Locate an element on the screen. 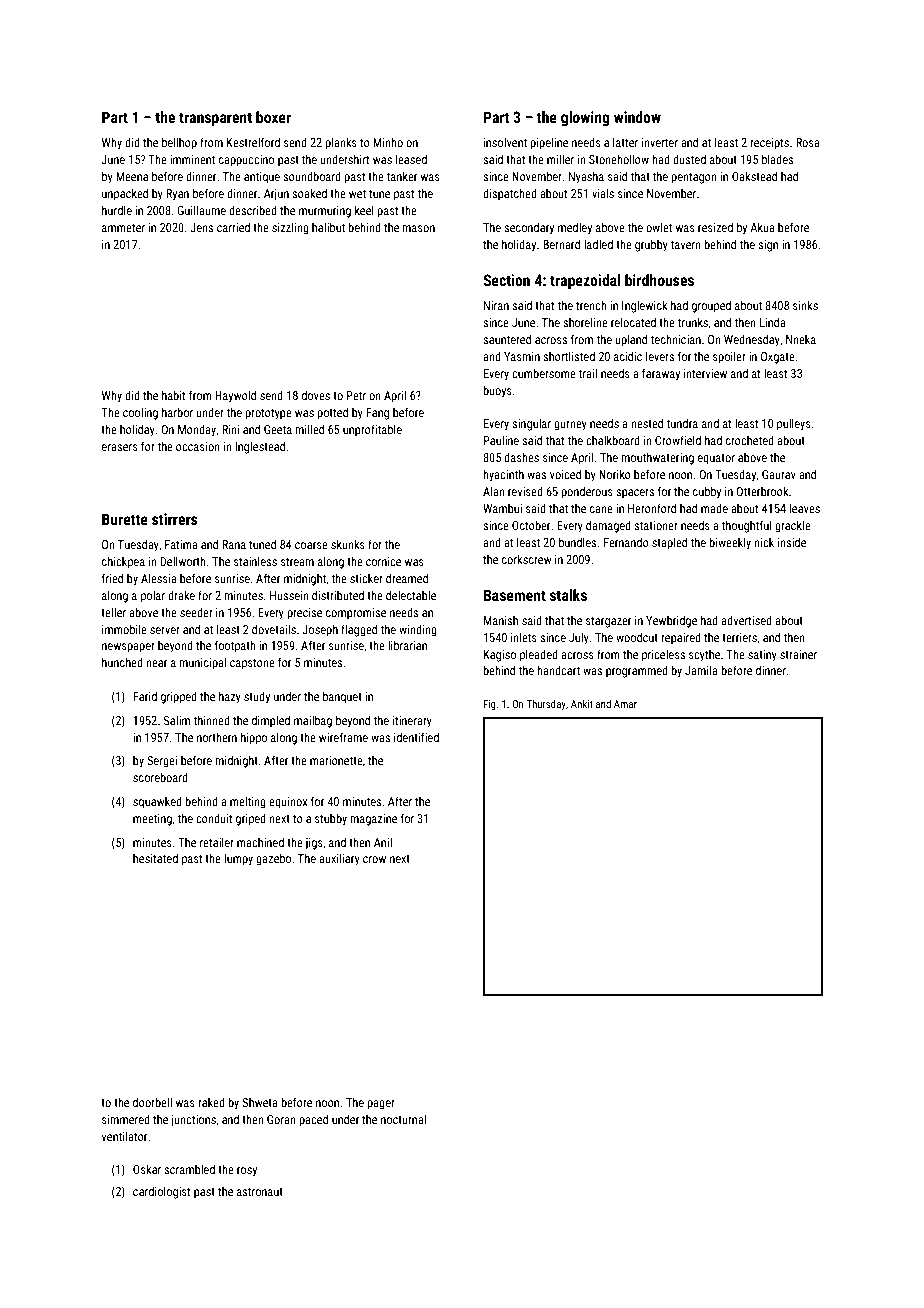 This screenshot has width=924, height=1308. strainer is located at coordinates (798, 654).
